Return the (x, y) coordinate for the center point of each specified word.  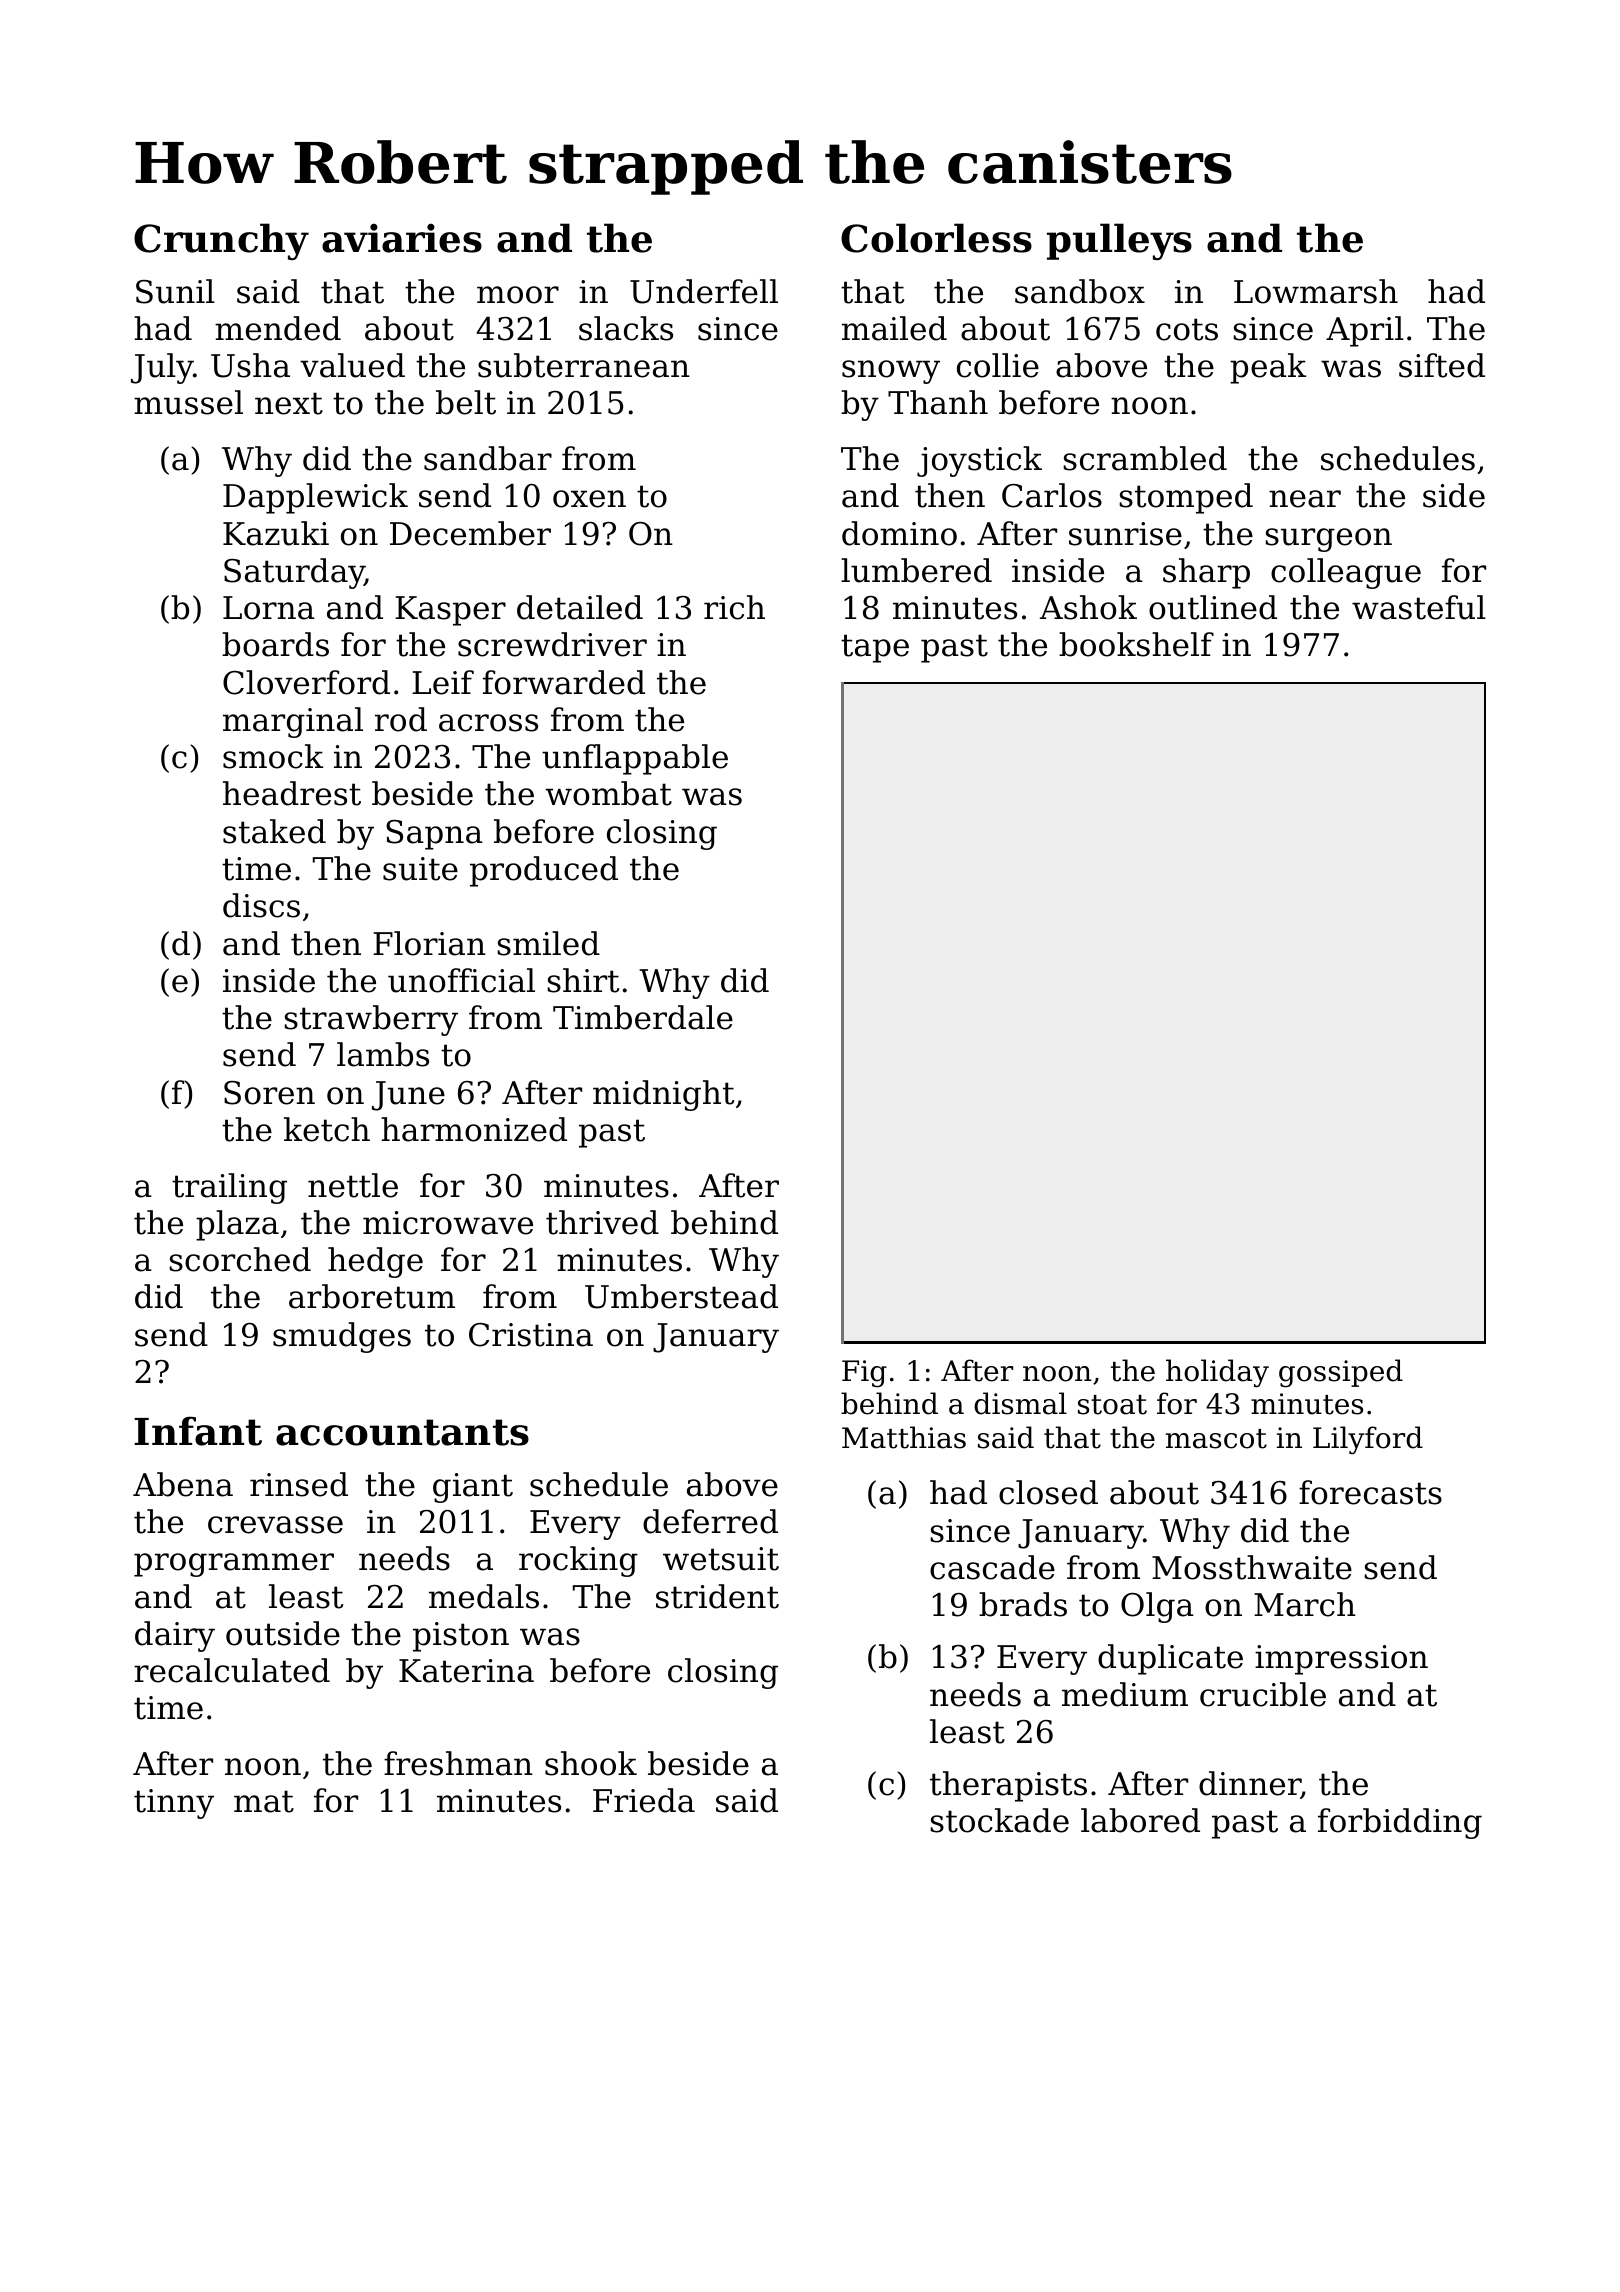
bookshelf (1136, 644)
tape (875, 648)
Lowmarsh (1316, 291)
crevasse (275, 1525)
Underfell (704, 291)
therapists (1008, 1786)
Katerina (466, 1671)
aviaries (402, 238)
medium (1125, 1694)
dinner (1250, 1784)
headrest (292, 793)
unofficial (461, 980)
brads (1023, 1604)
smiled (548, 943)
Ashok (1088, 607)
